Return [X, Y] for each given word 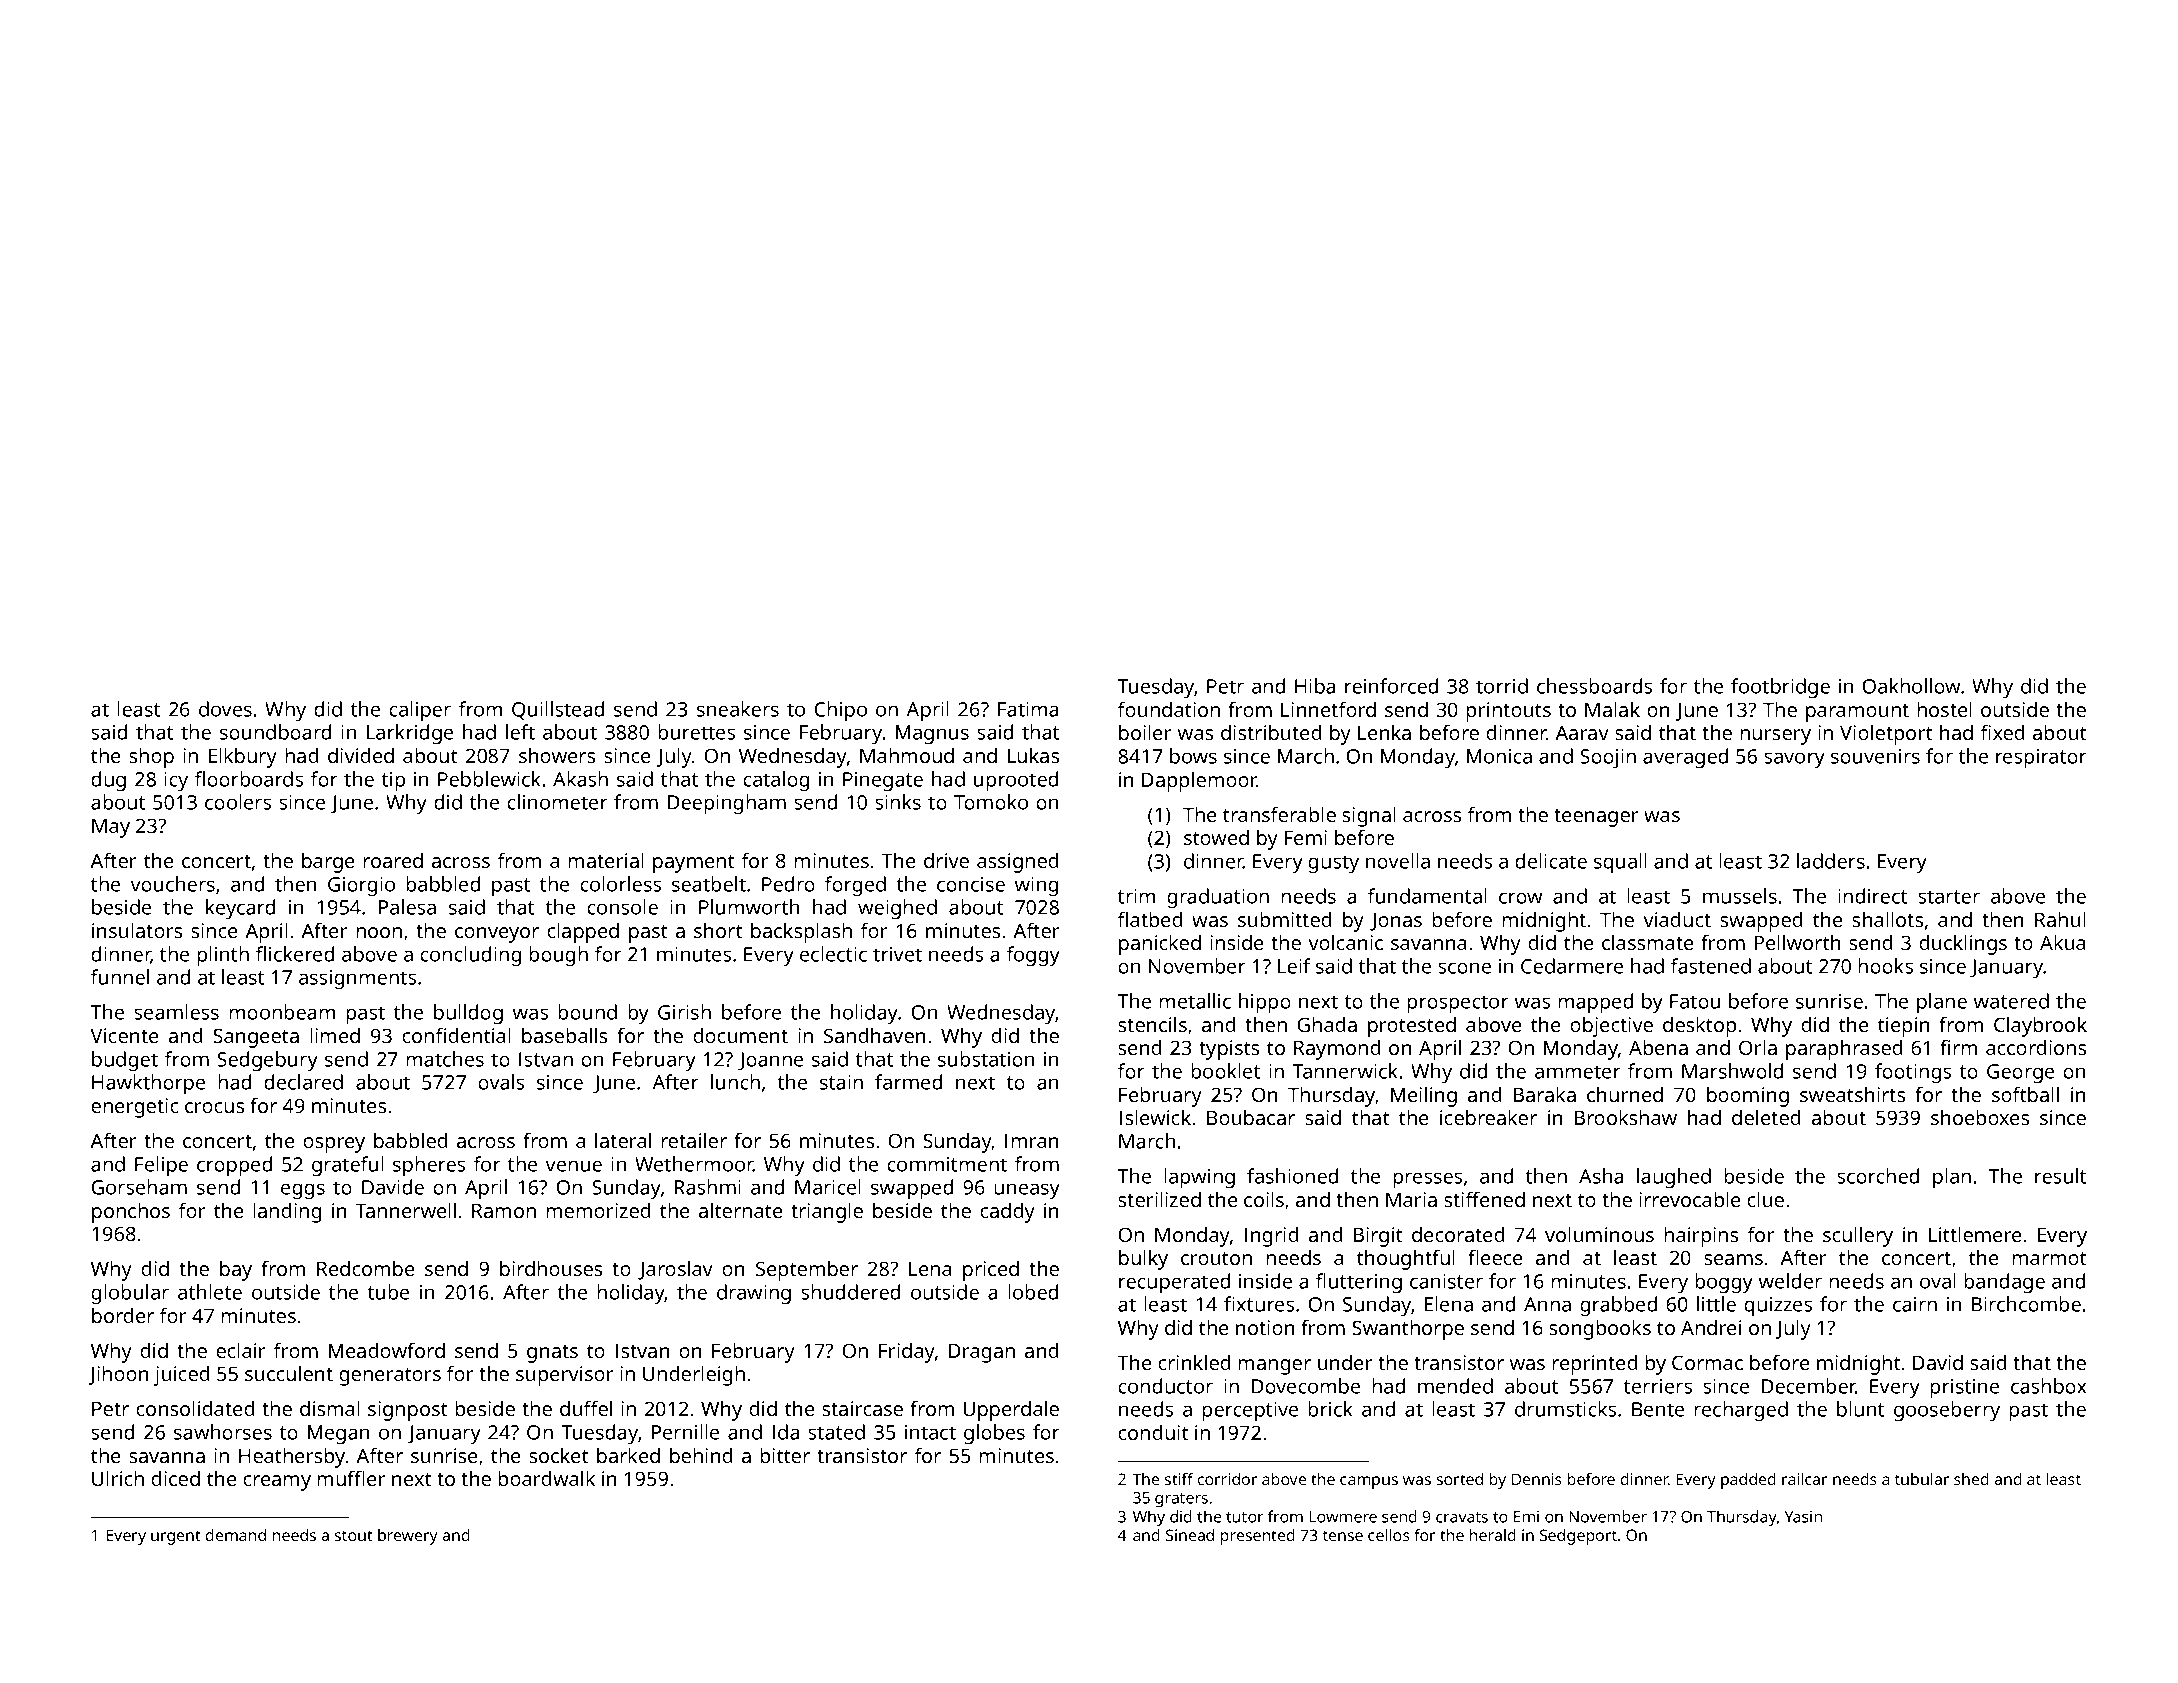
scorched [1878, 1176]
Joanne [770, 1061]
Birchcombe [2026, 1304]
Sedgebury [267, 1061]
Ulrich [118, 1478]
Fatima [1028, 709]
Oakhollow [1911, 686]
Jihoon [118, 1375]
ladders [1831, 861]
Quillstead [558, 710]
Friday [907, 1353]
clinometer [557, 802]
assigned [1017, 863]
